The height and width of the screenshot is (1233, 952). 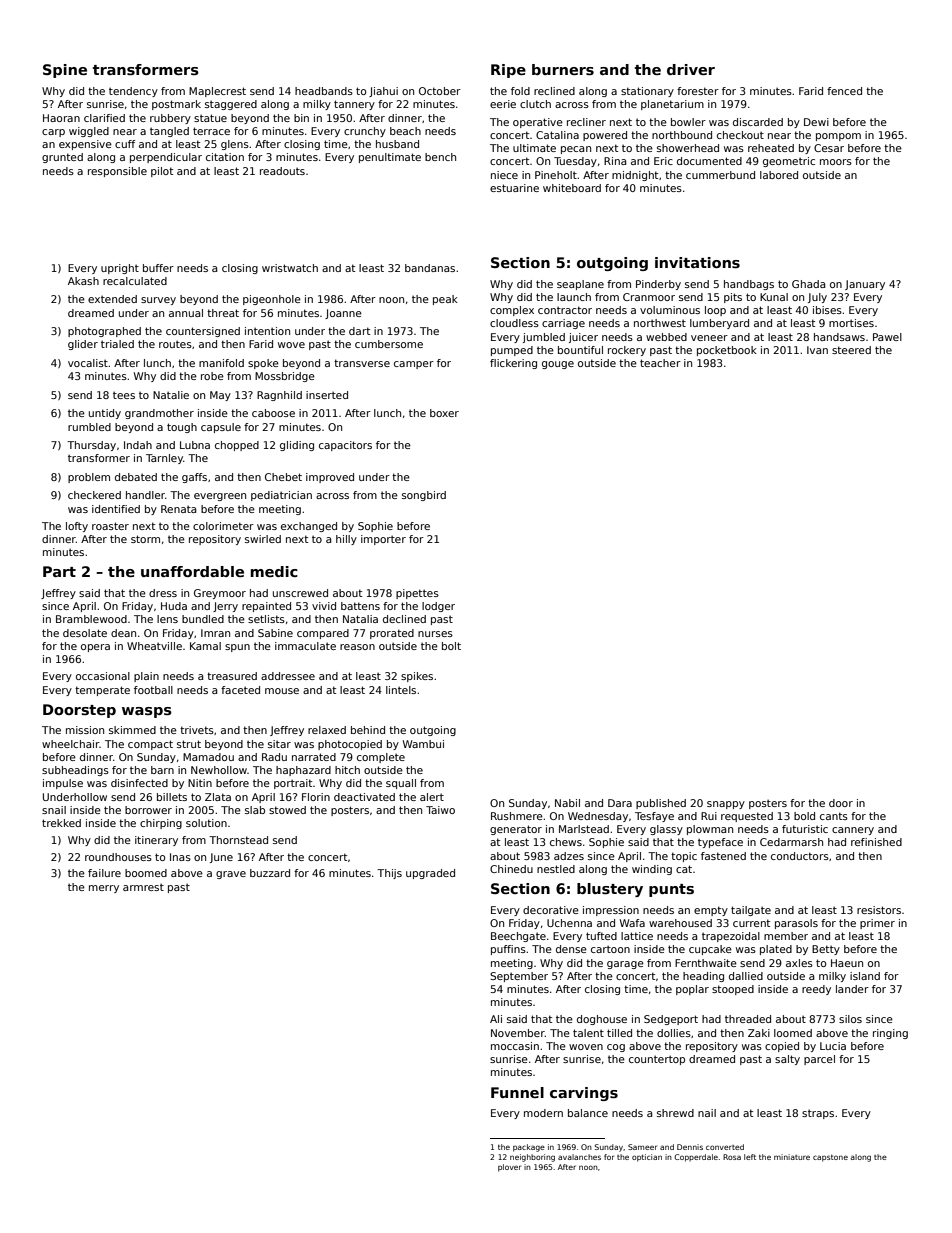 What do you see at coordinates (143, 887) in the screenshot?
I see `armrest` at bounding box center [143, 887].
